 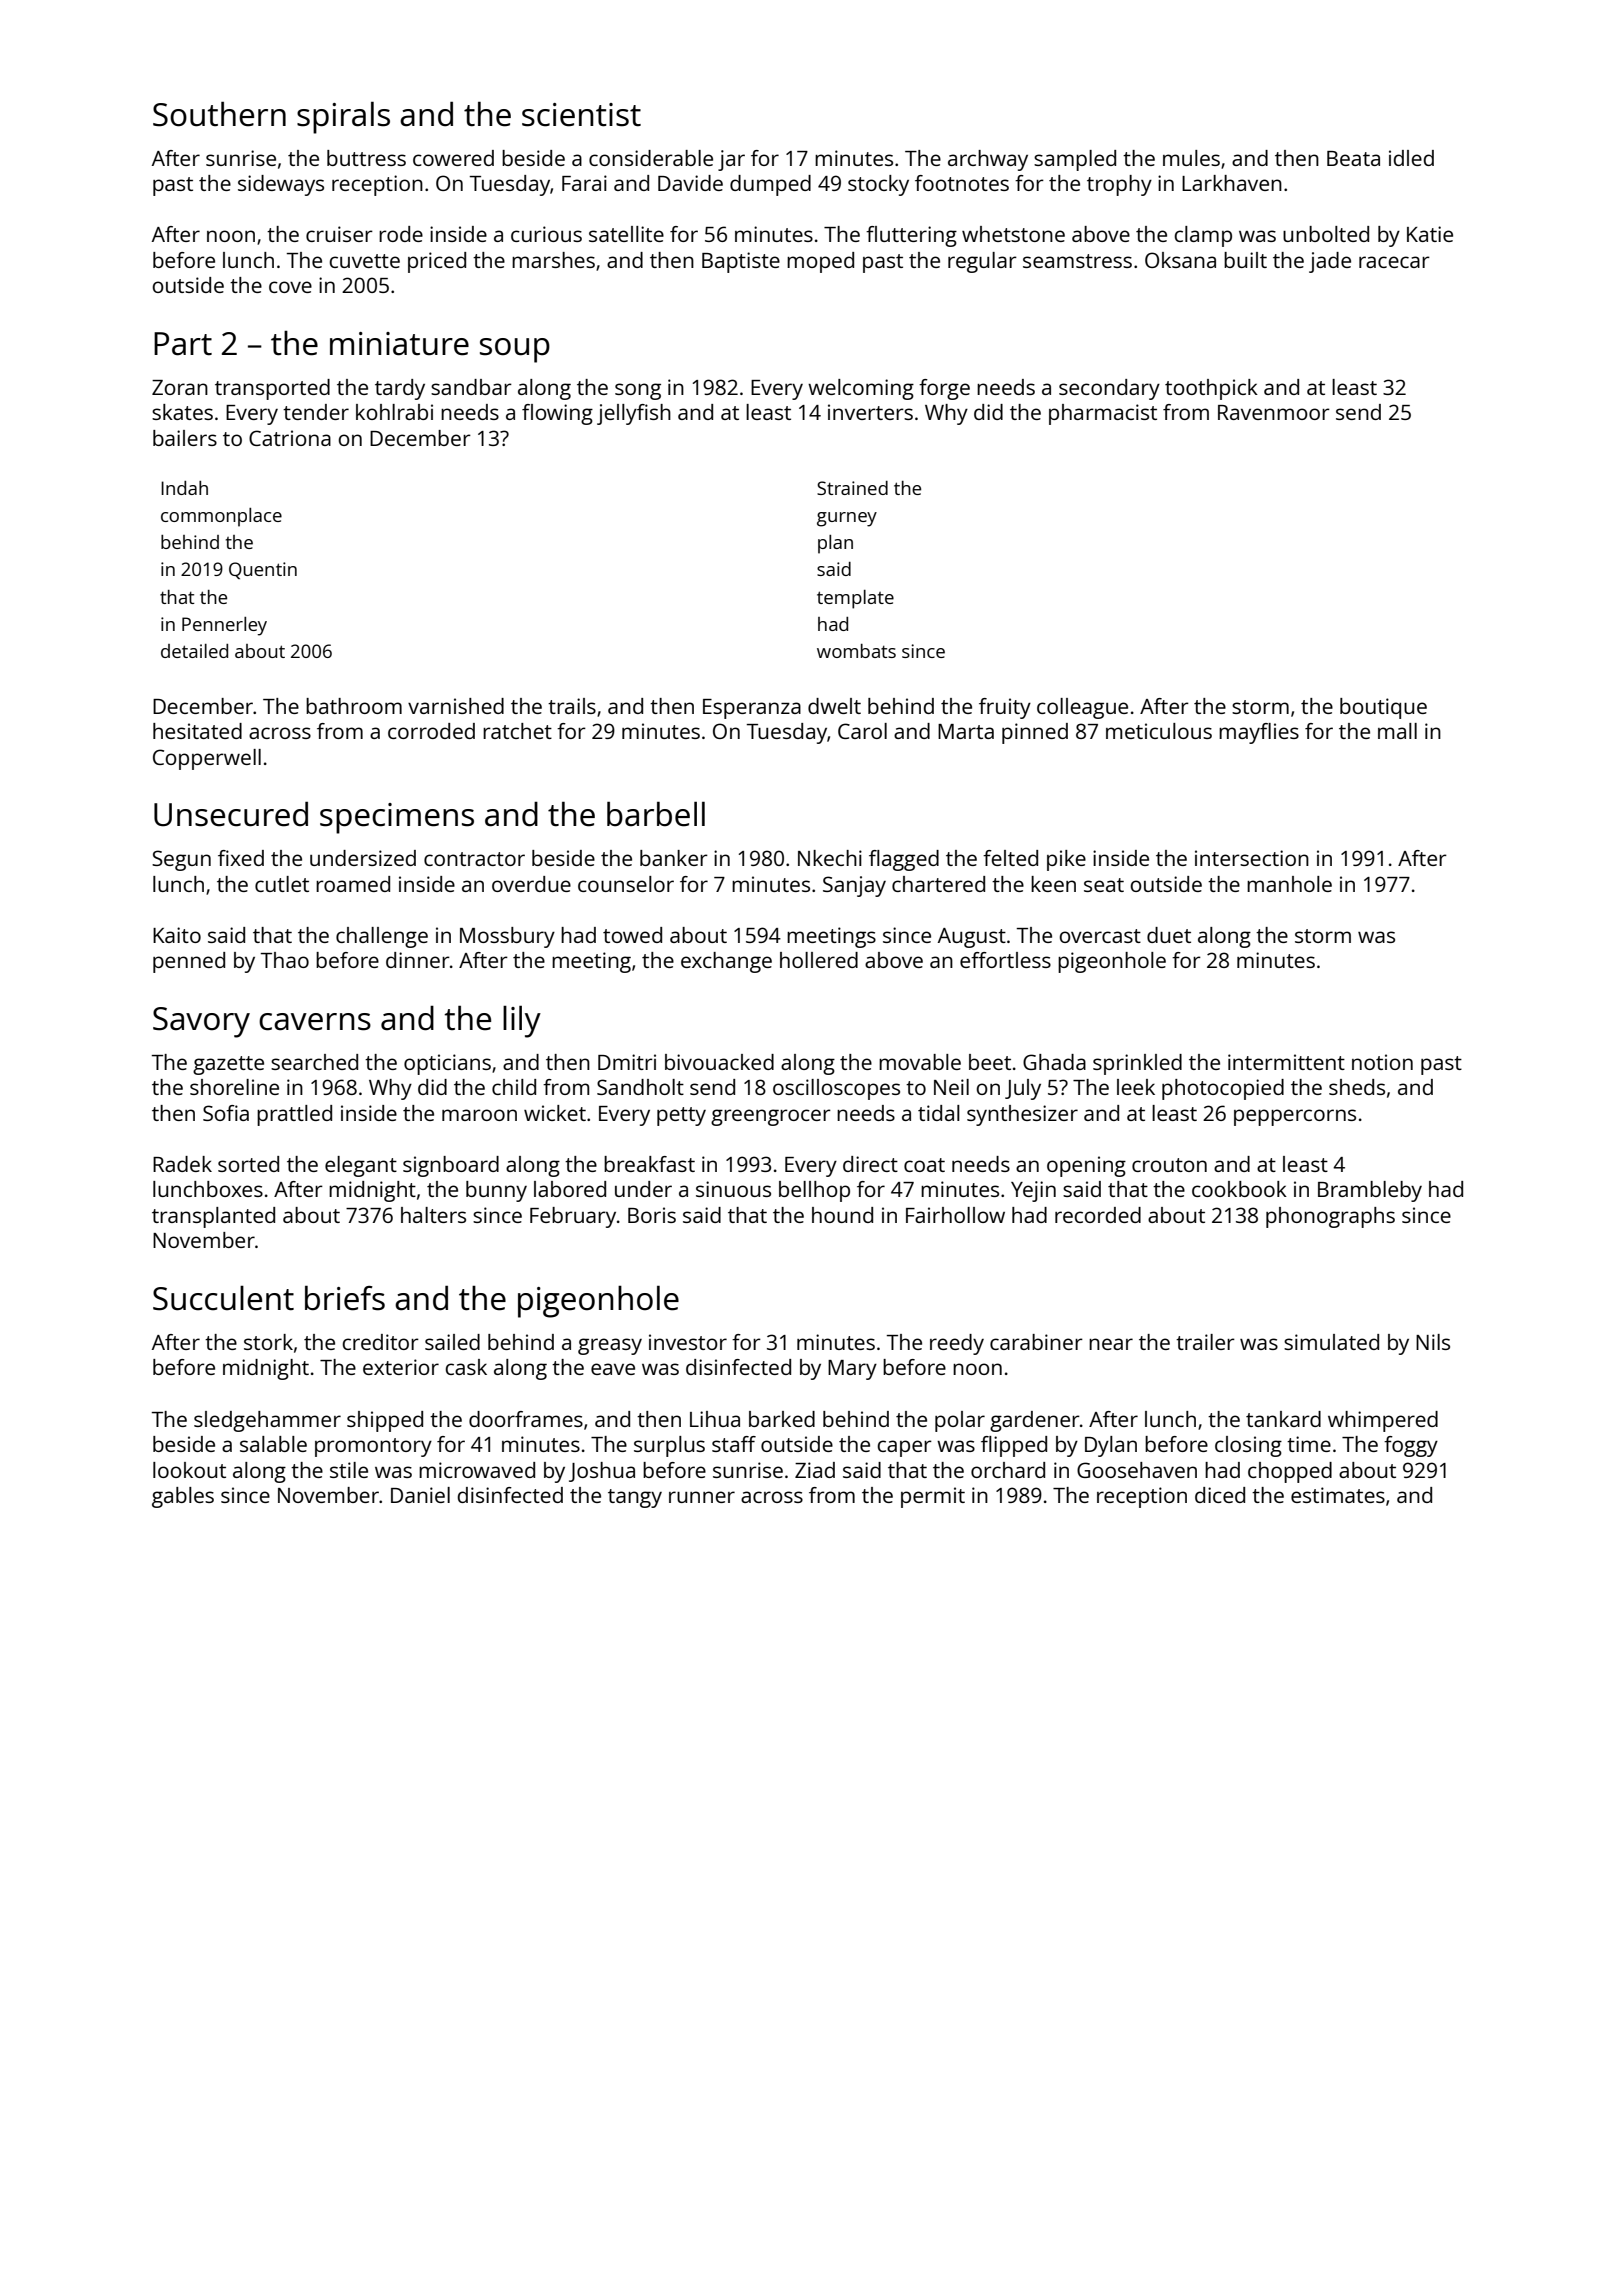 I want to click on commonplace, so click(x=221, y=517).
